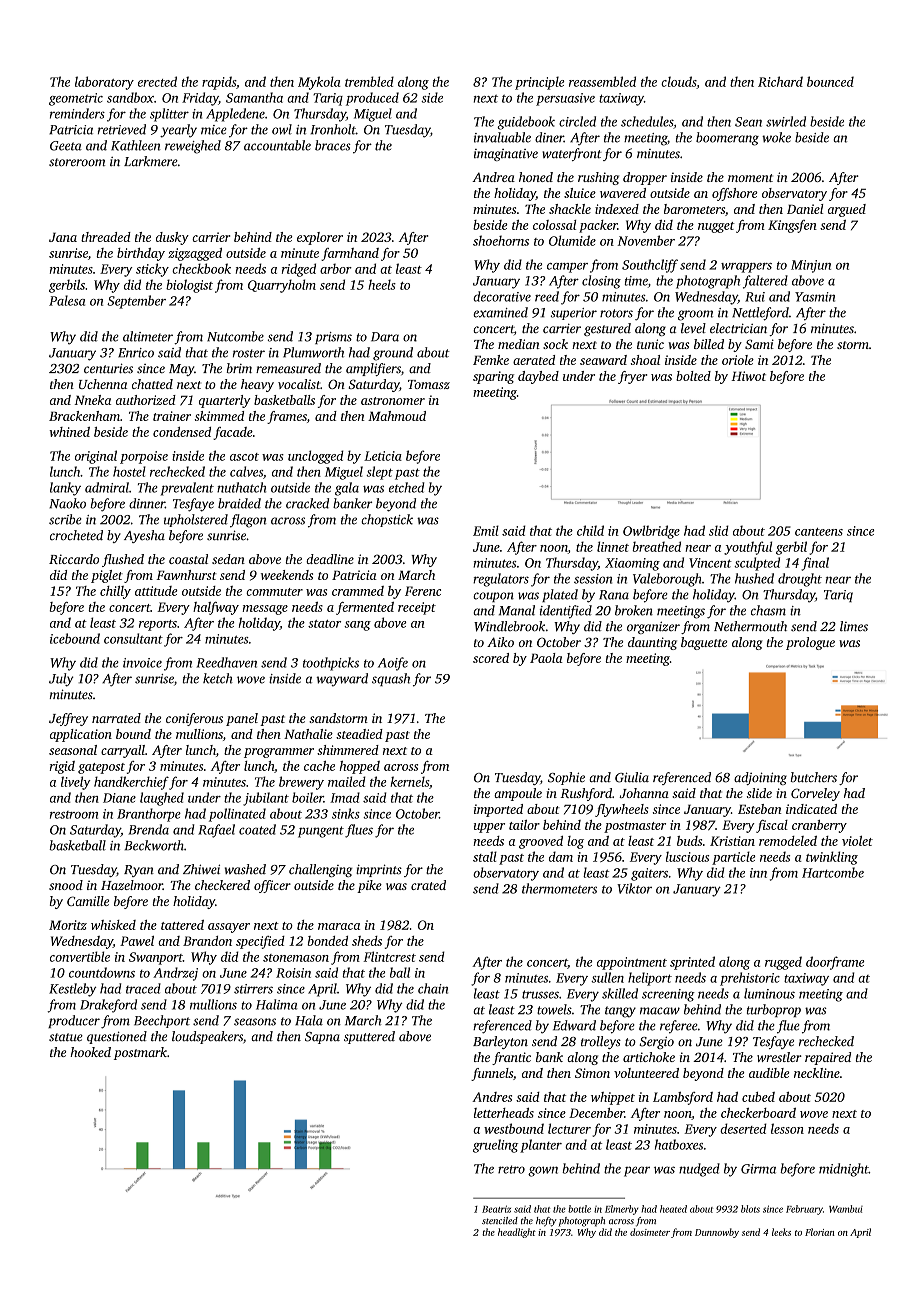 The image size is (924, 1308). Describe the element at coordinates (602, 81) in the document. I see `reassembled` at that location.
